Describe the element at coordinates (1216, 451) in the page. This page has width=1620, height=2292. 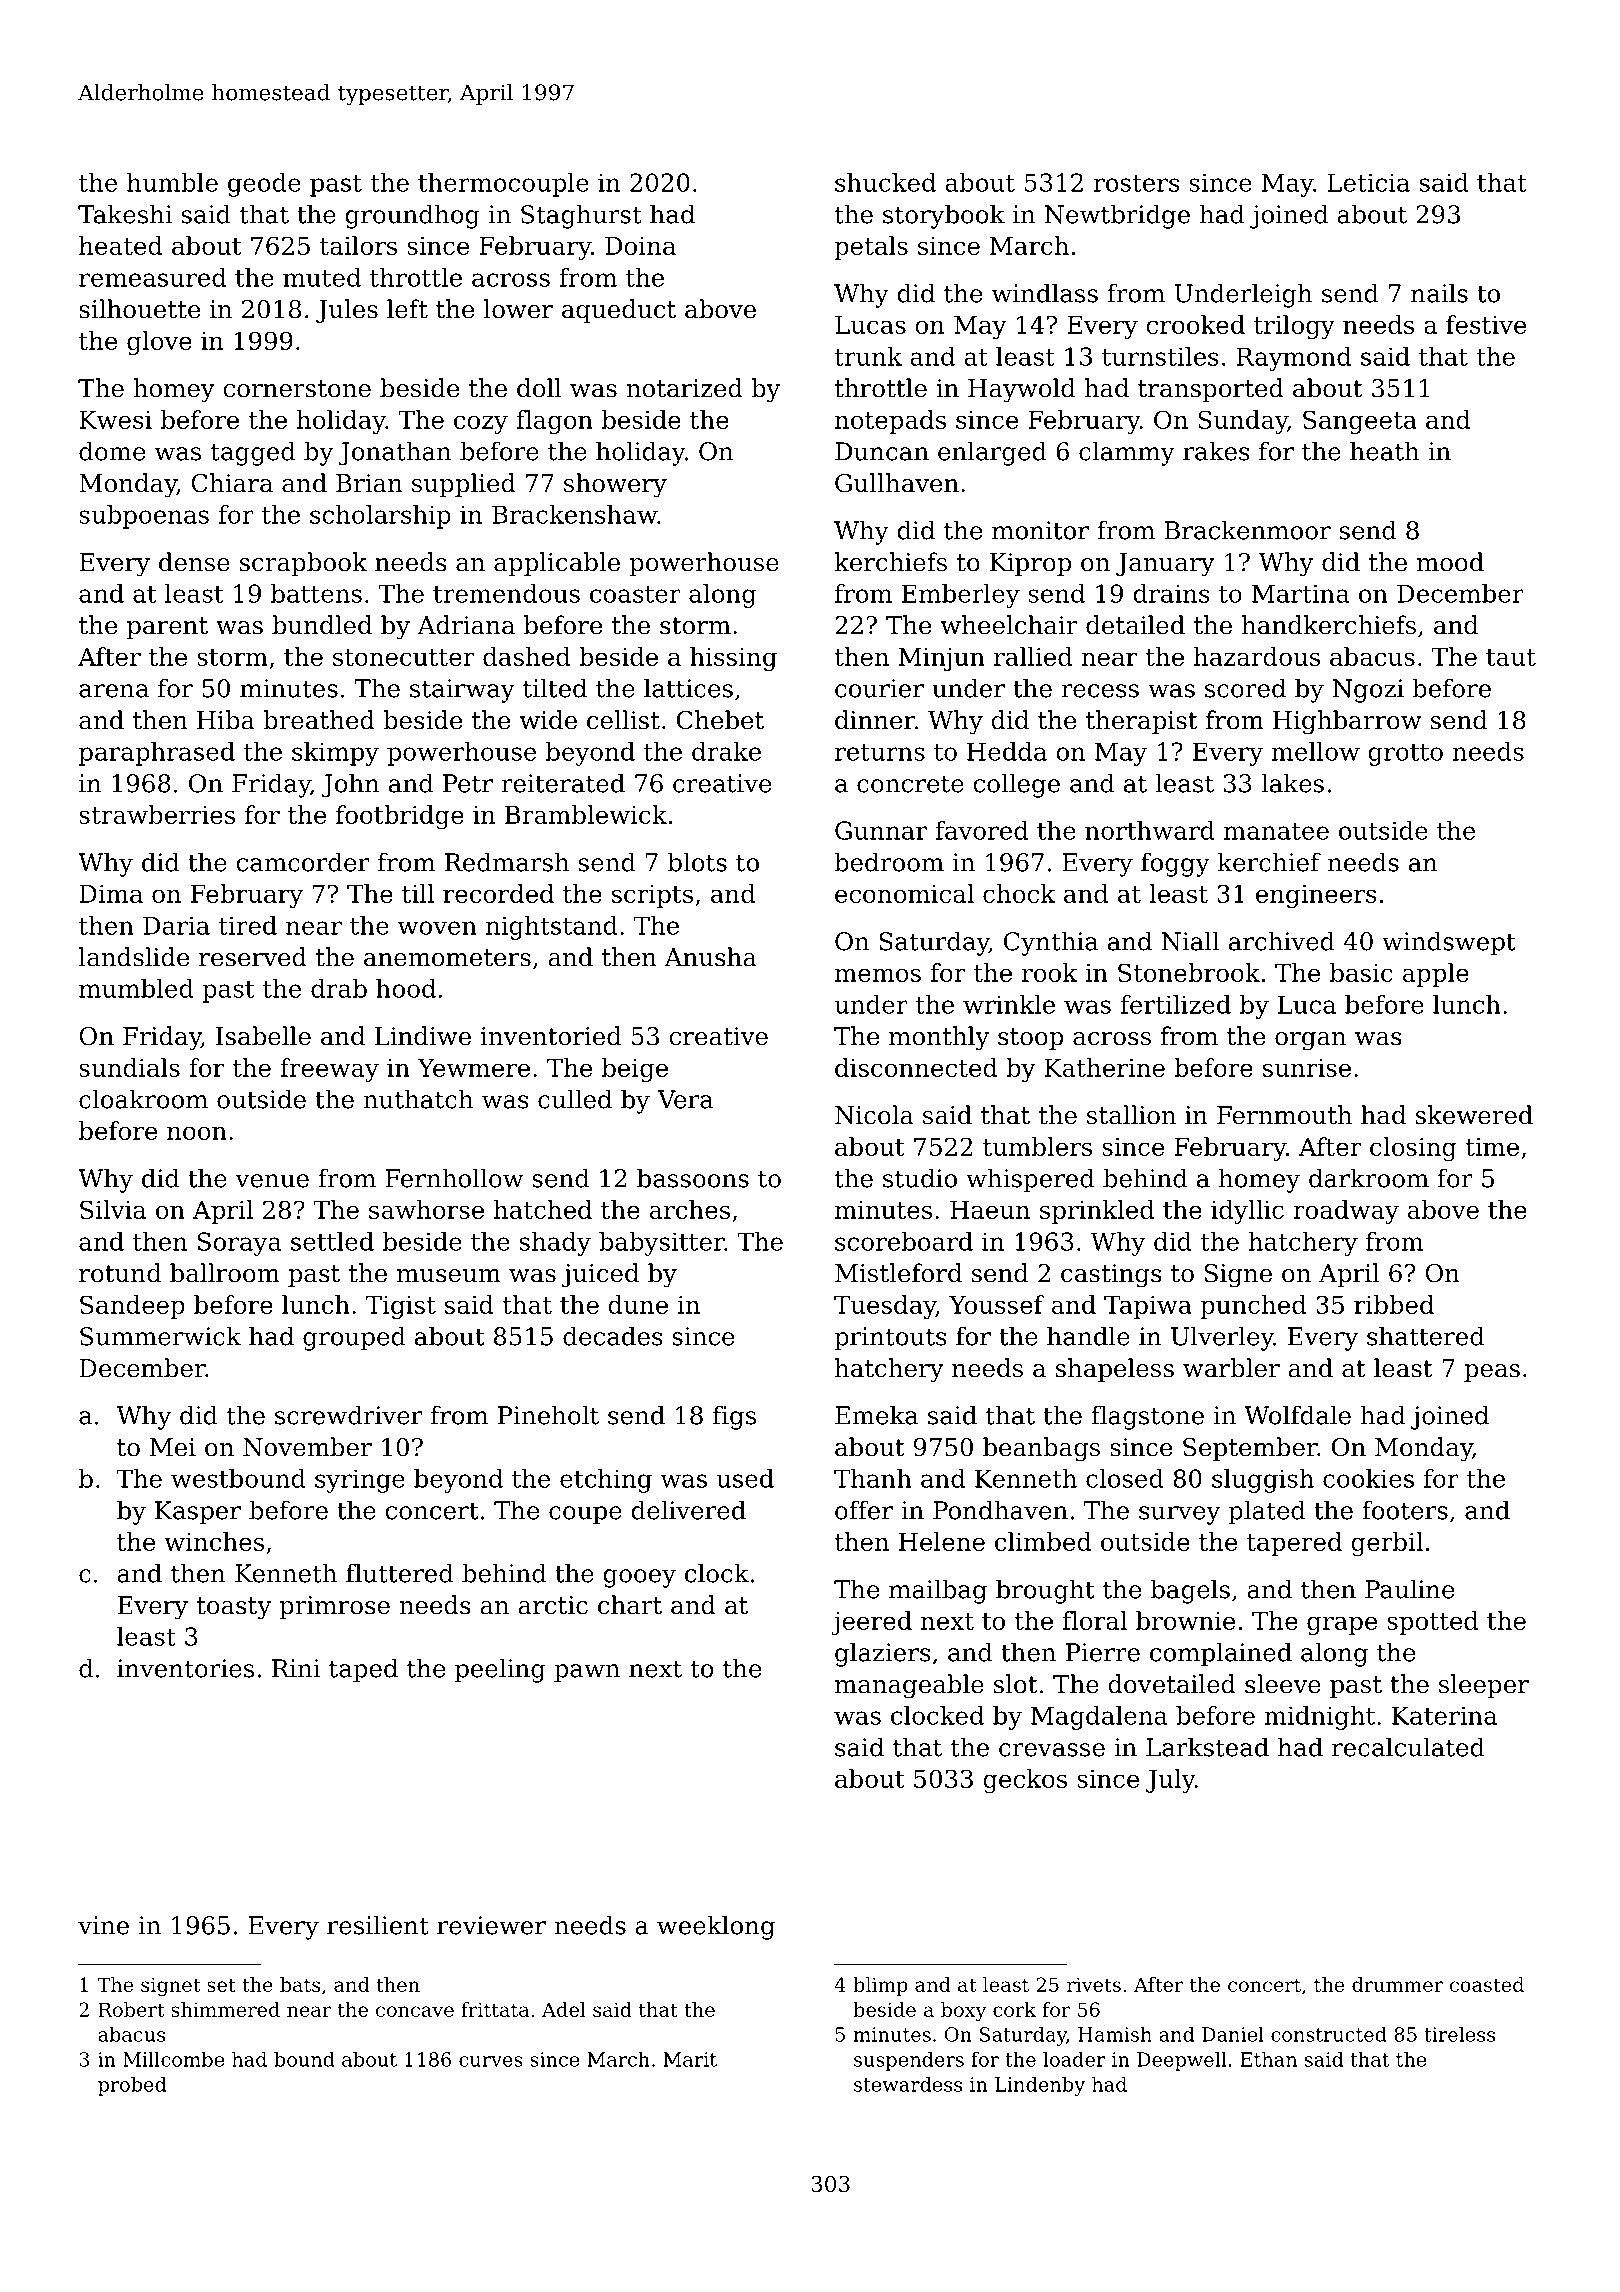
I see `rakes` at that location.
